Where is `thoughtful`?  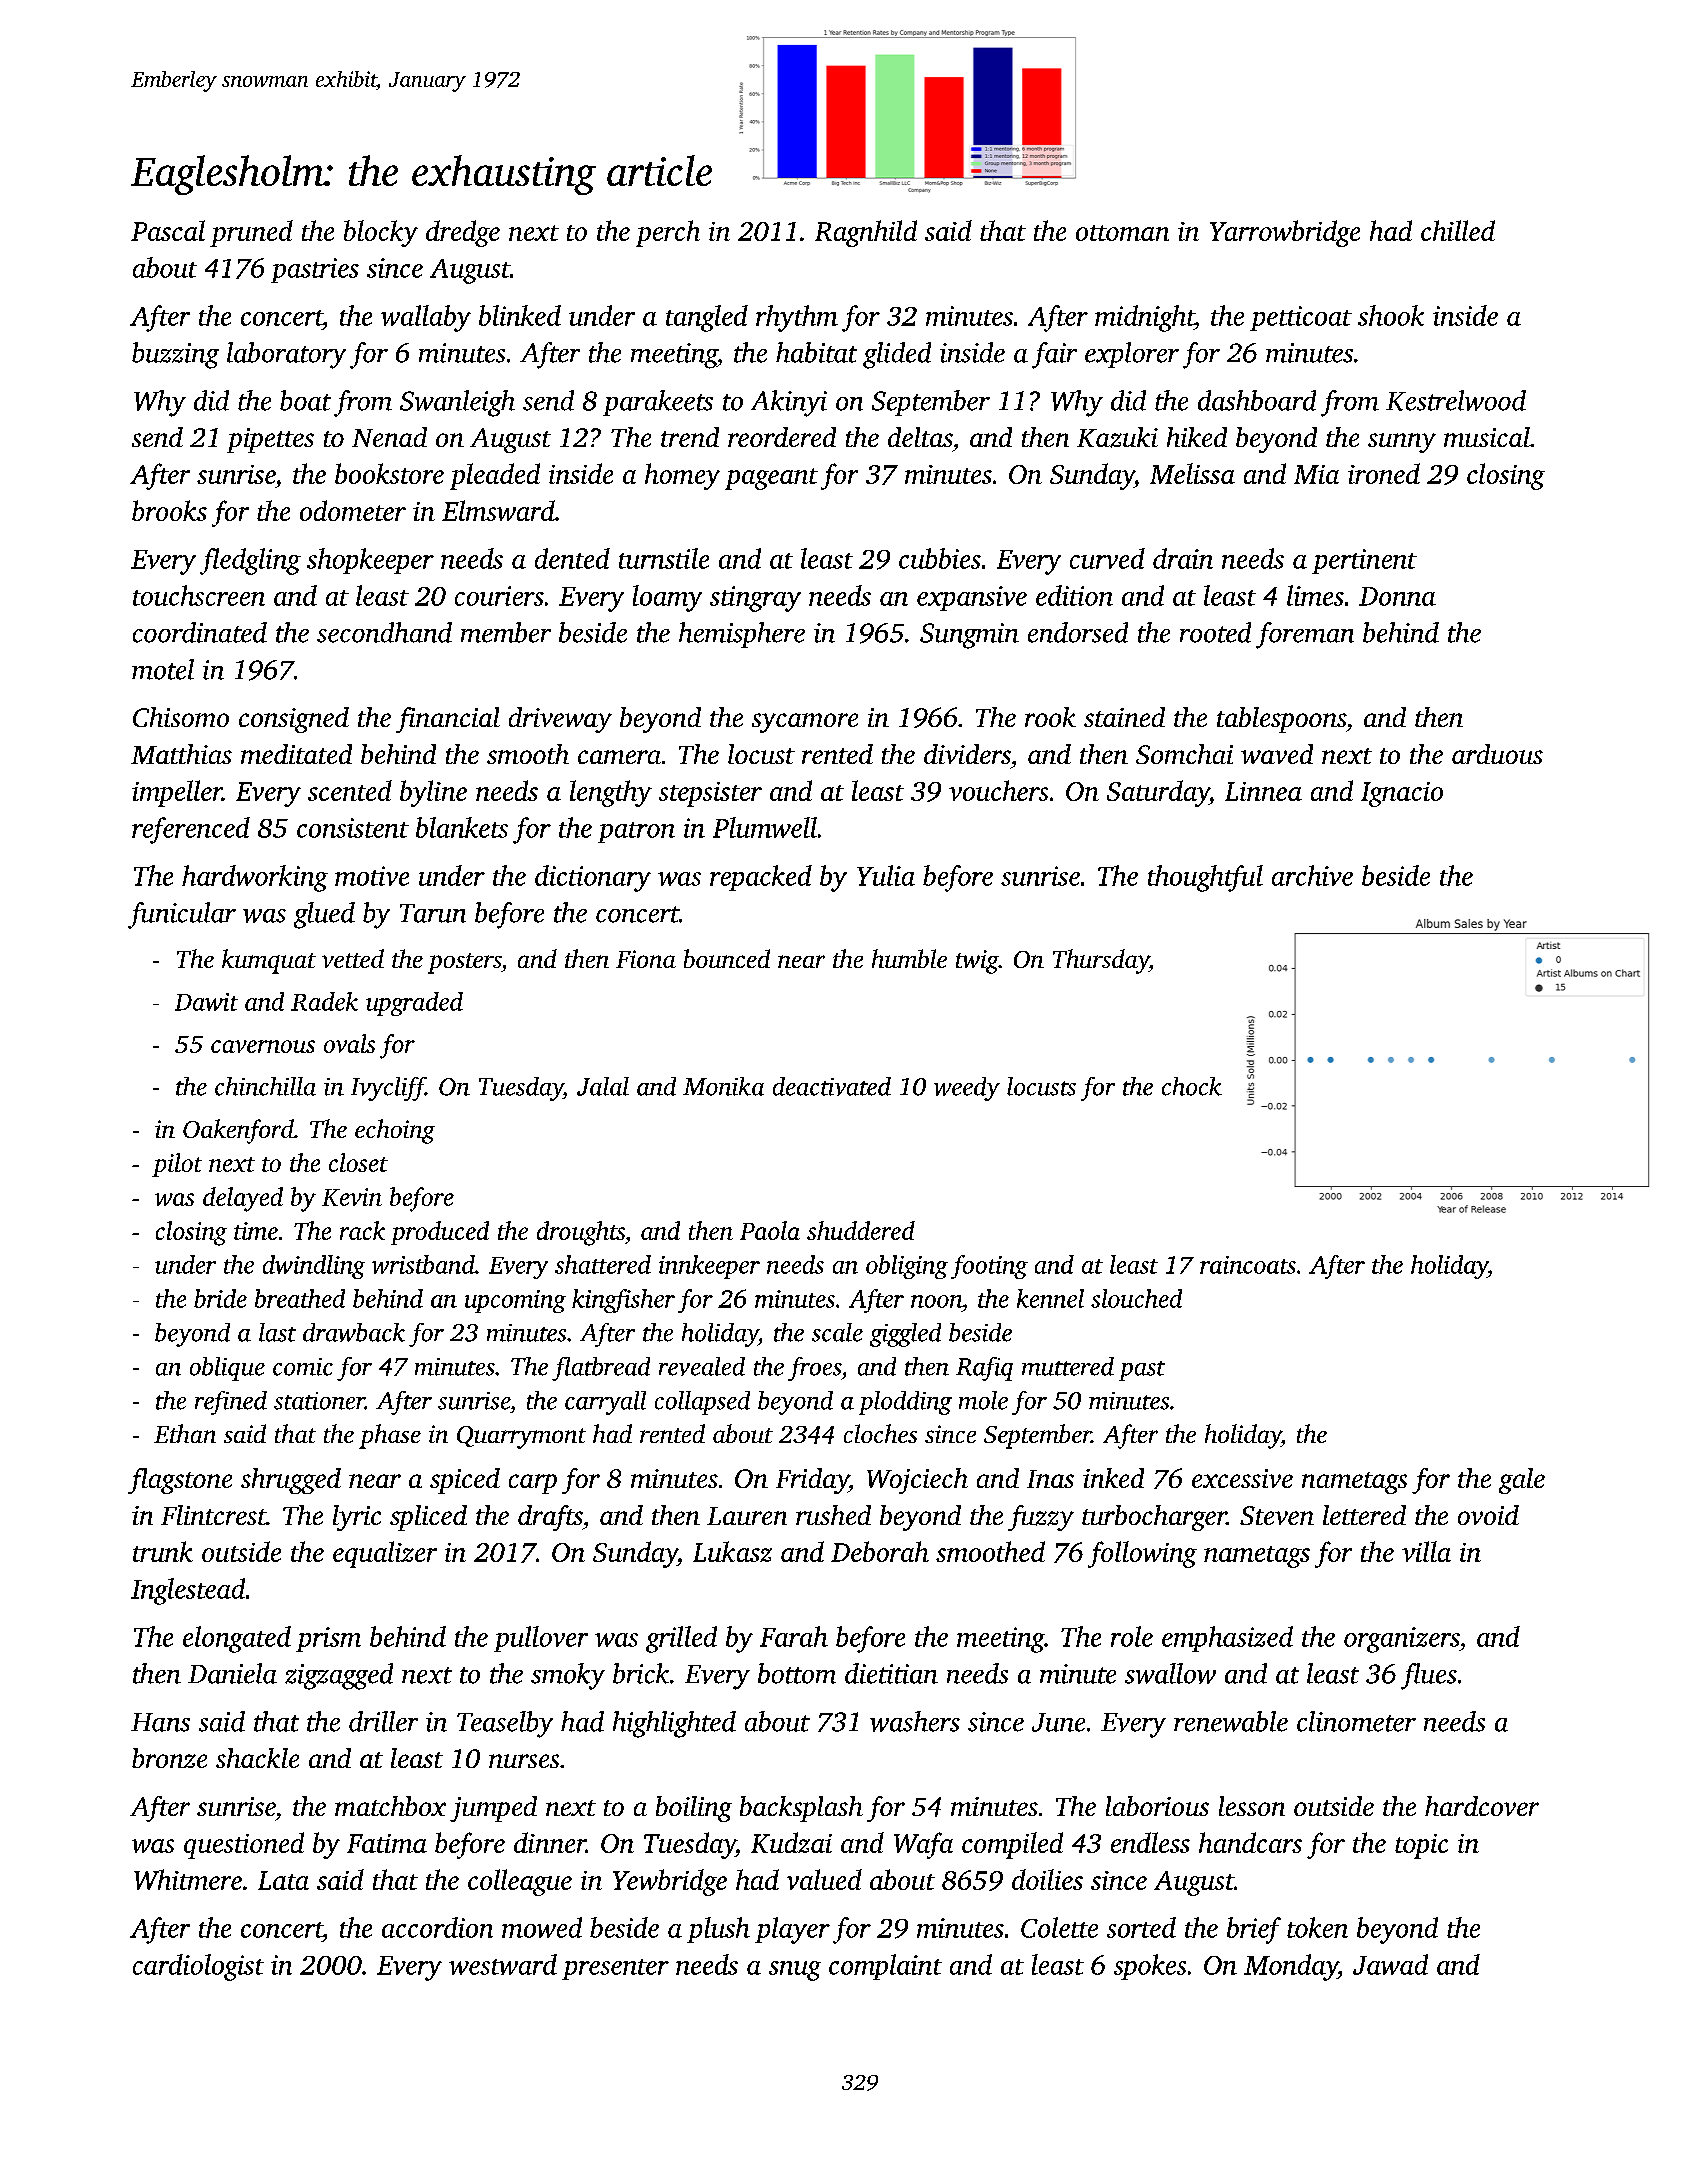 thoughtful is located at coordinates (1205, 878).
